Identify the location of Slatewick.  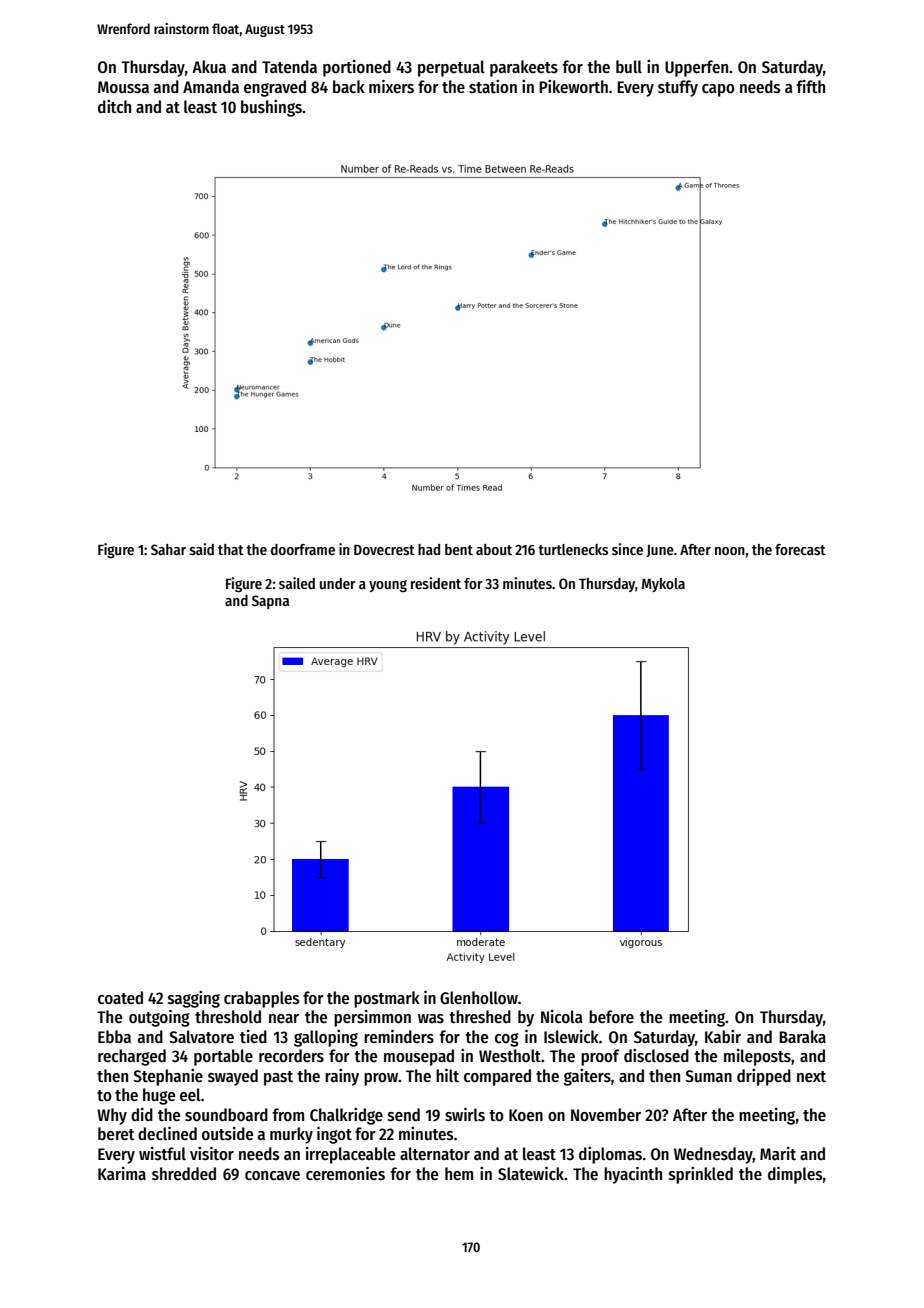
(531, 1173).
